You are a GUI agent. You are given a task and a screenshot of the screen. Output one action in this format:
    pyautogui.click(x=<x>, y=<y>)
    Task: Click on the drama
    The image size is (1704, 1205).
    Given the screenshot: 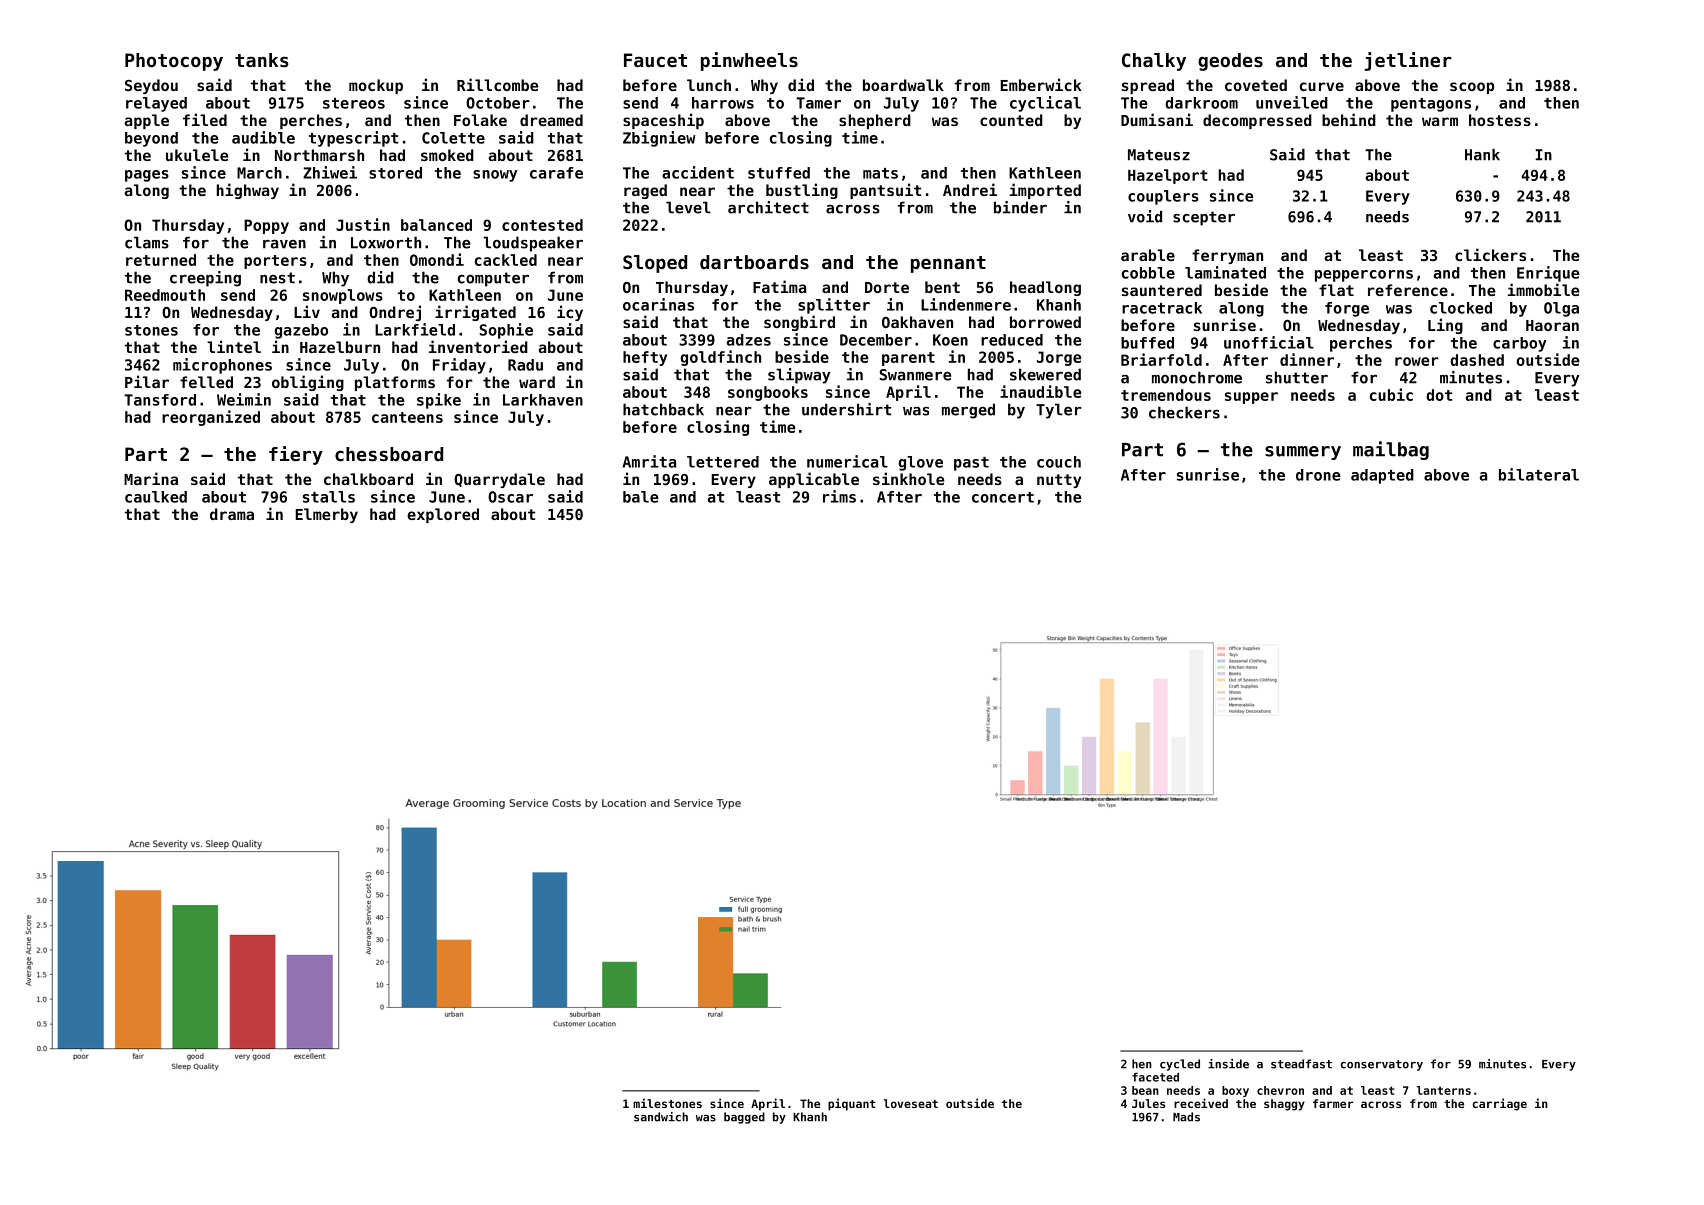 What is the action you would take?
    pyautogui.click(x=232, y=514)
